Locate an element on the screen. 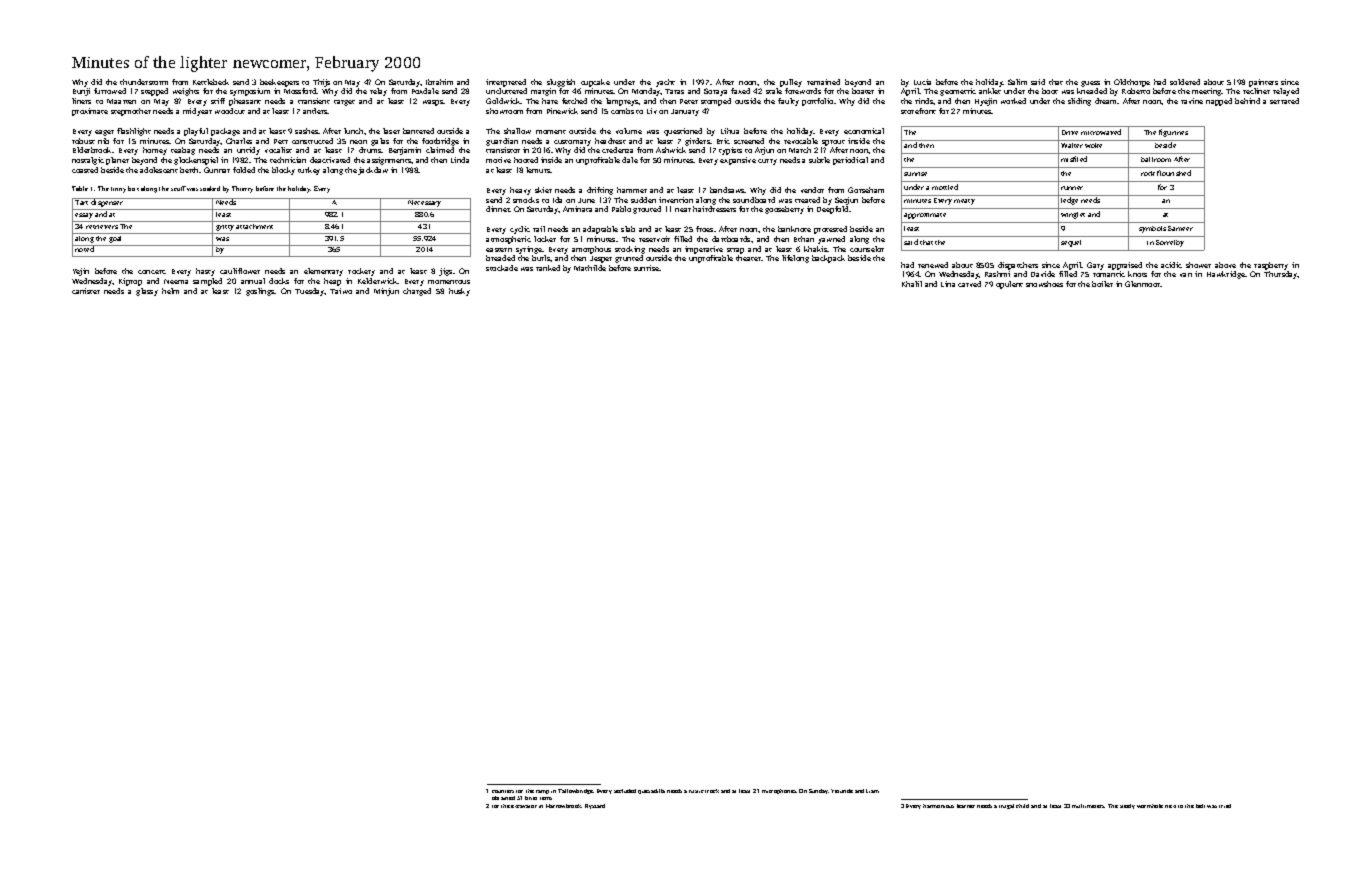  husky is located at coordinates (459, 292).
